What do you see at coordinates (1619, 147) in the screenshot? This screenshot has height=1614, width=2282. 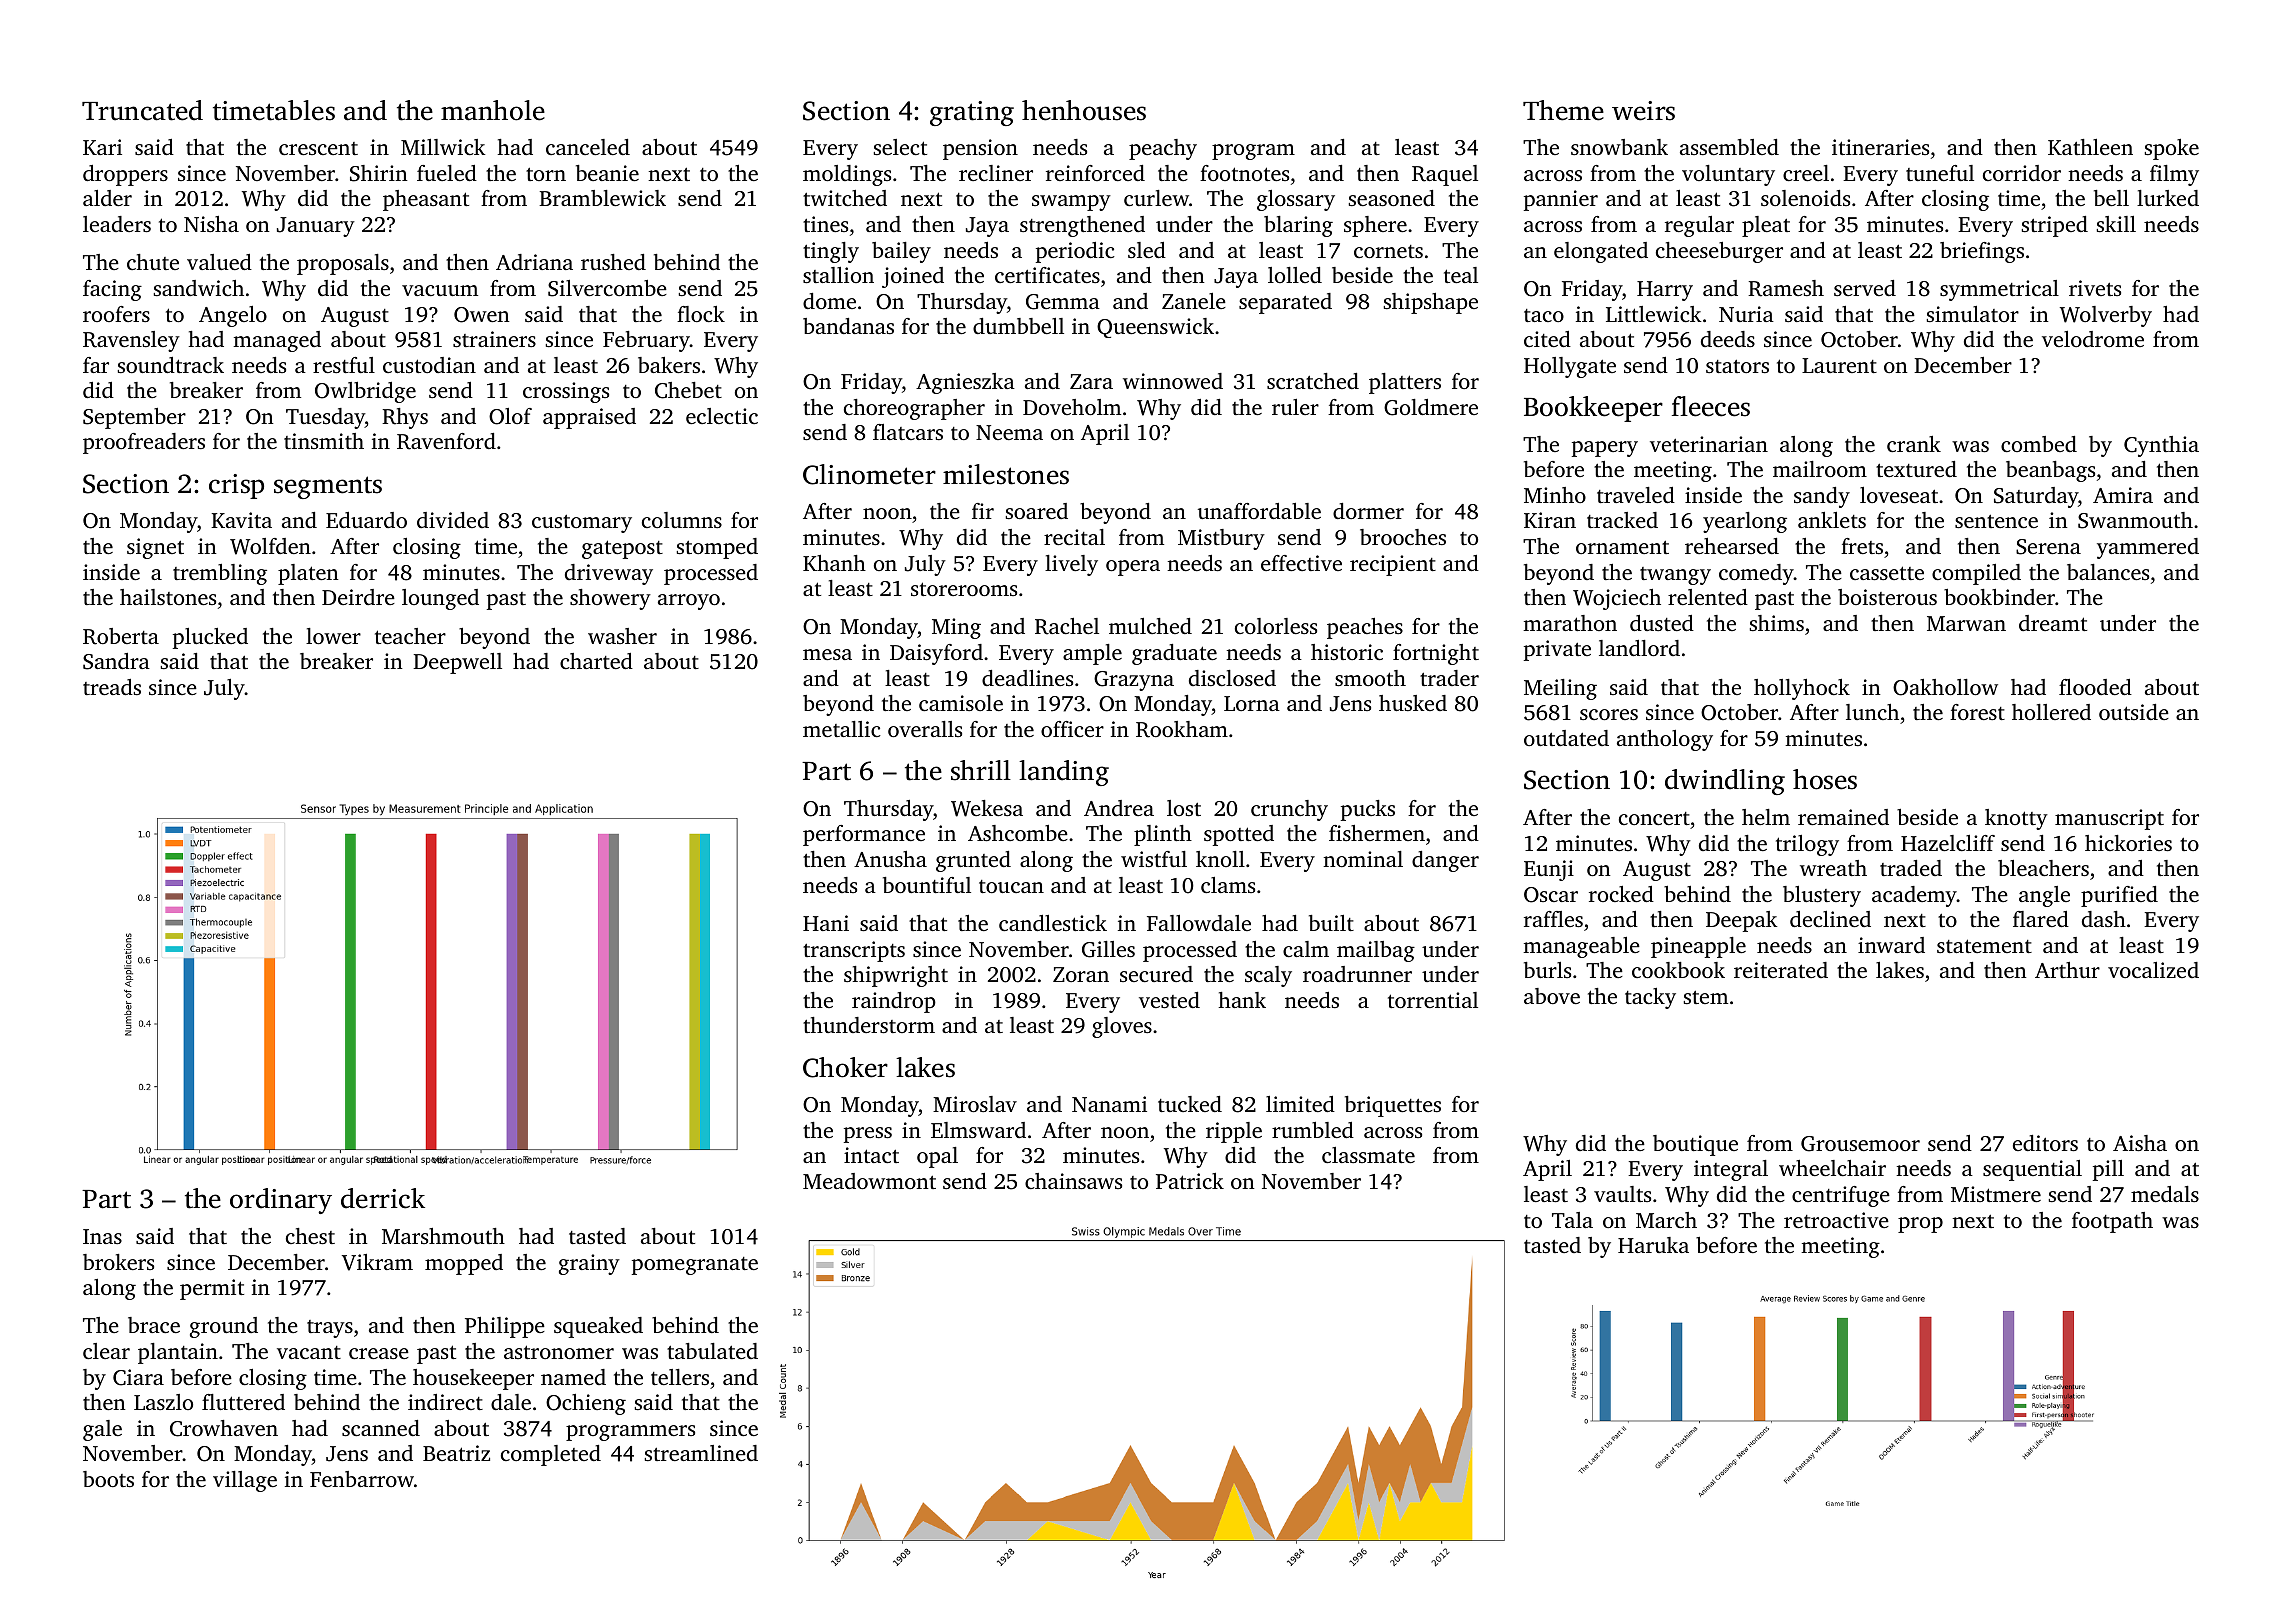 I see `snowbank` at bounding box center [1619, 147].
